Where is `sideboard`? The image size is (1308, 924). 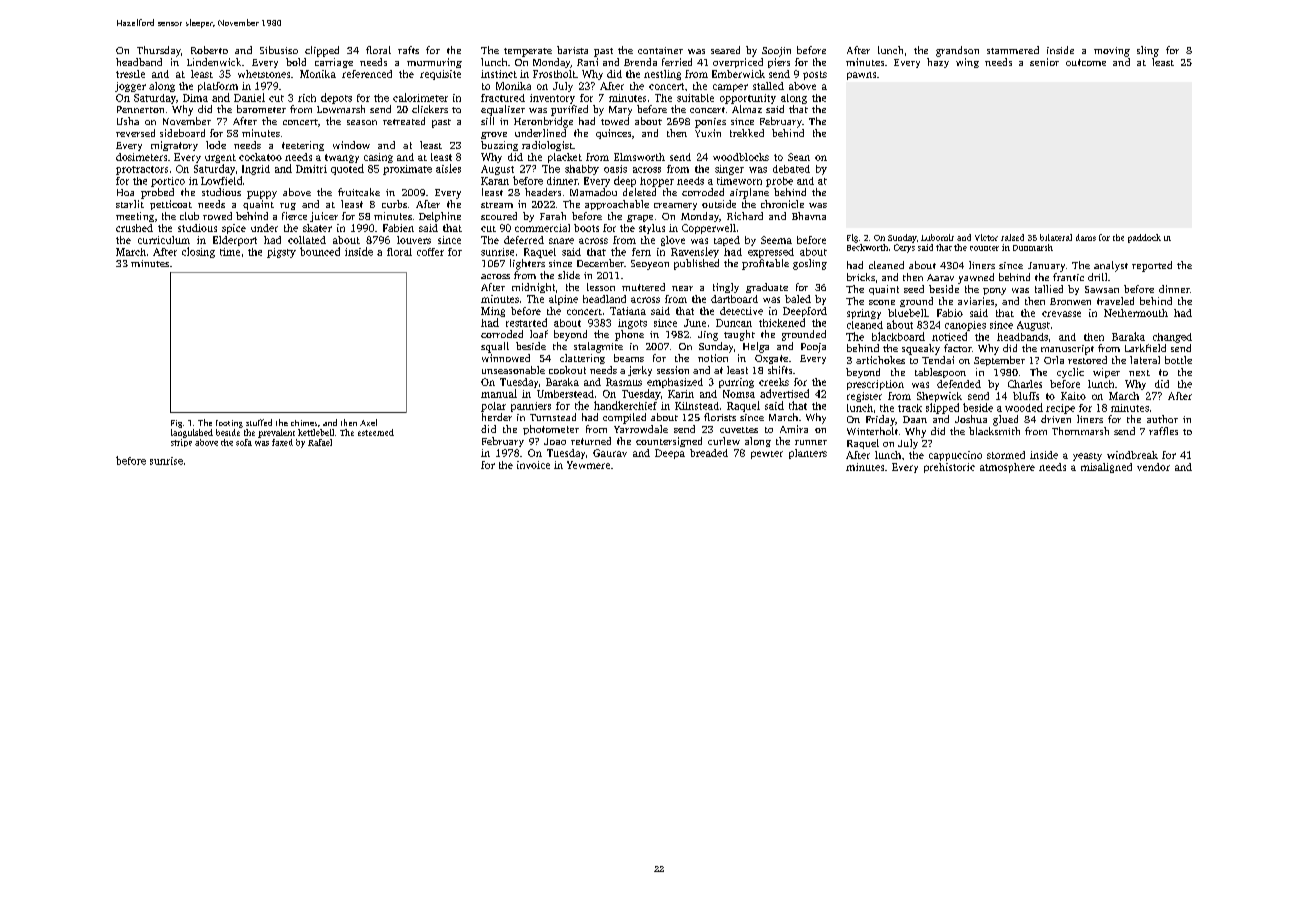 sideboard is located at coordinates (182, 133).
